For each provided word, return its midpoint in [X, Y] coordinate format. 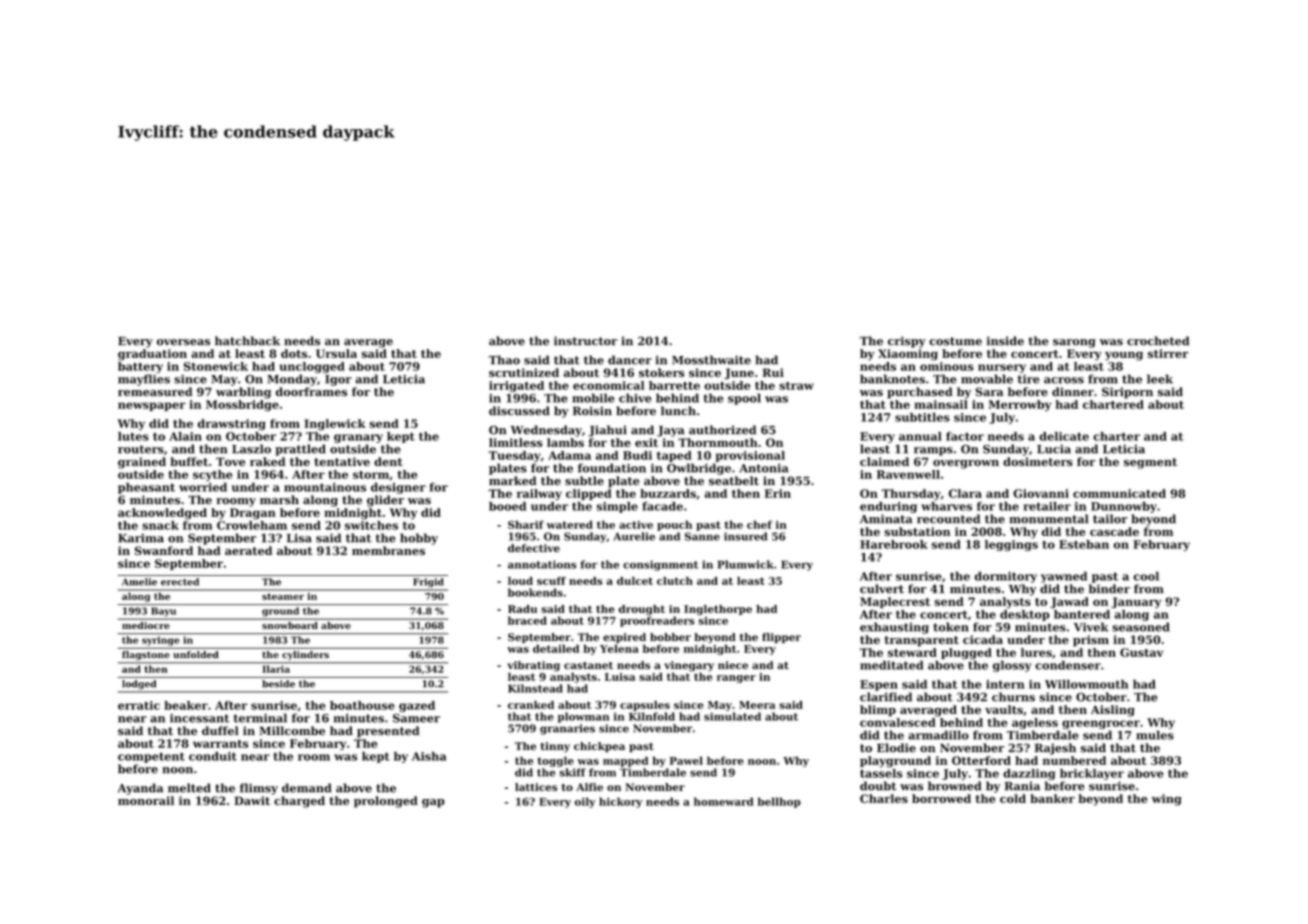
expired [624, 638]
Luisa [620, 677]
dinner [1073, 391]
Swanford [164, 550]
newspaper [152, 406]
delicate [1064, 436]
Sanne [702, 536]
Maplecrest [895, 602]
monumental [1049, 519]
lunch [678, 411]
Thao [504, 360]
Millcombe [292, 730]
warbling [243, 393]
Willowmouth [1086, 684]
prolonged [386, 802]
